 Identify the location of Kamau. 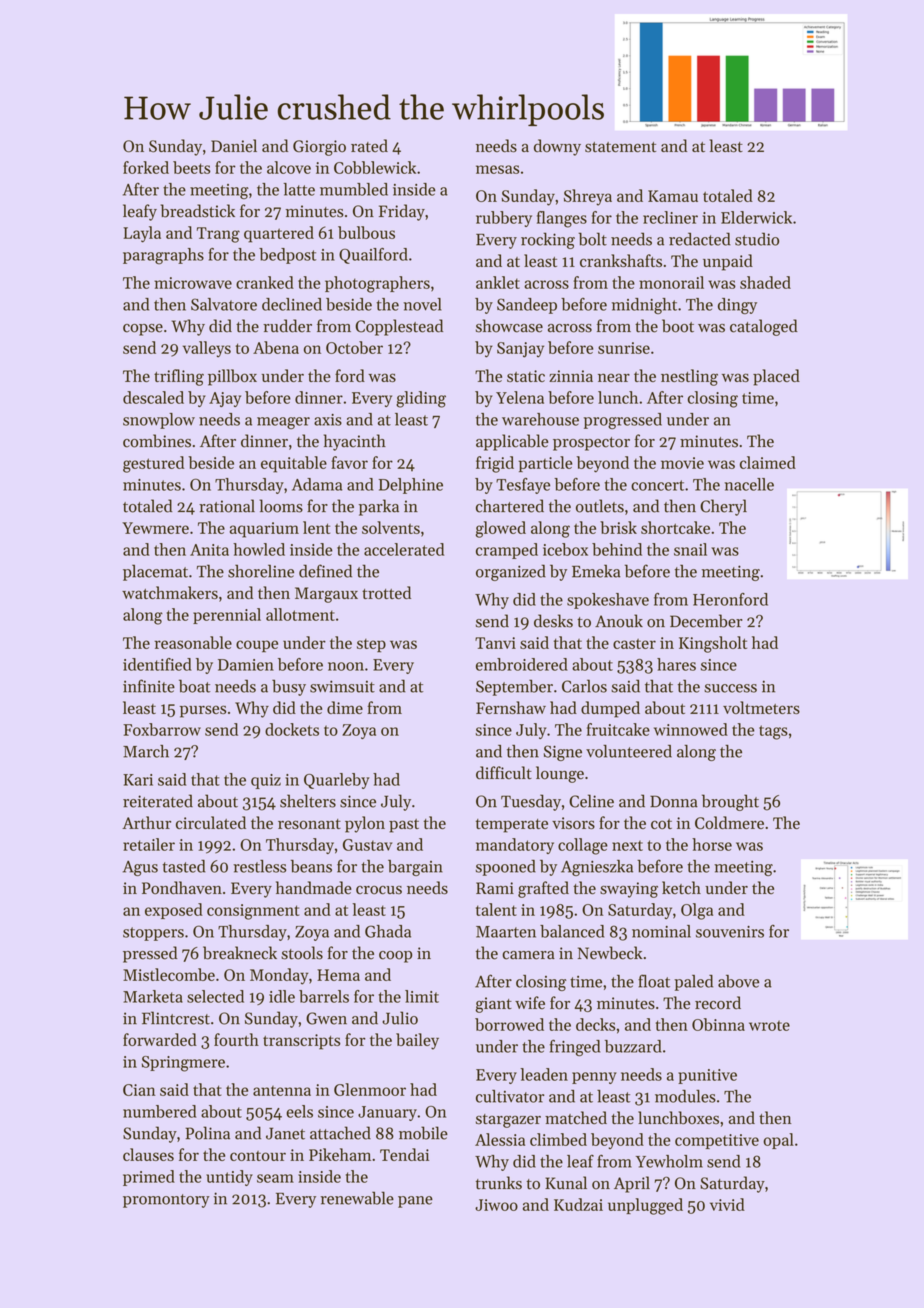
(673, 196).
